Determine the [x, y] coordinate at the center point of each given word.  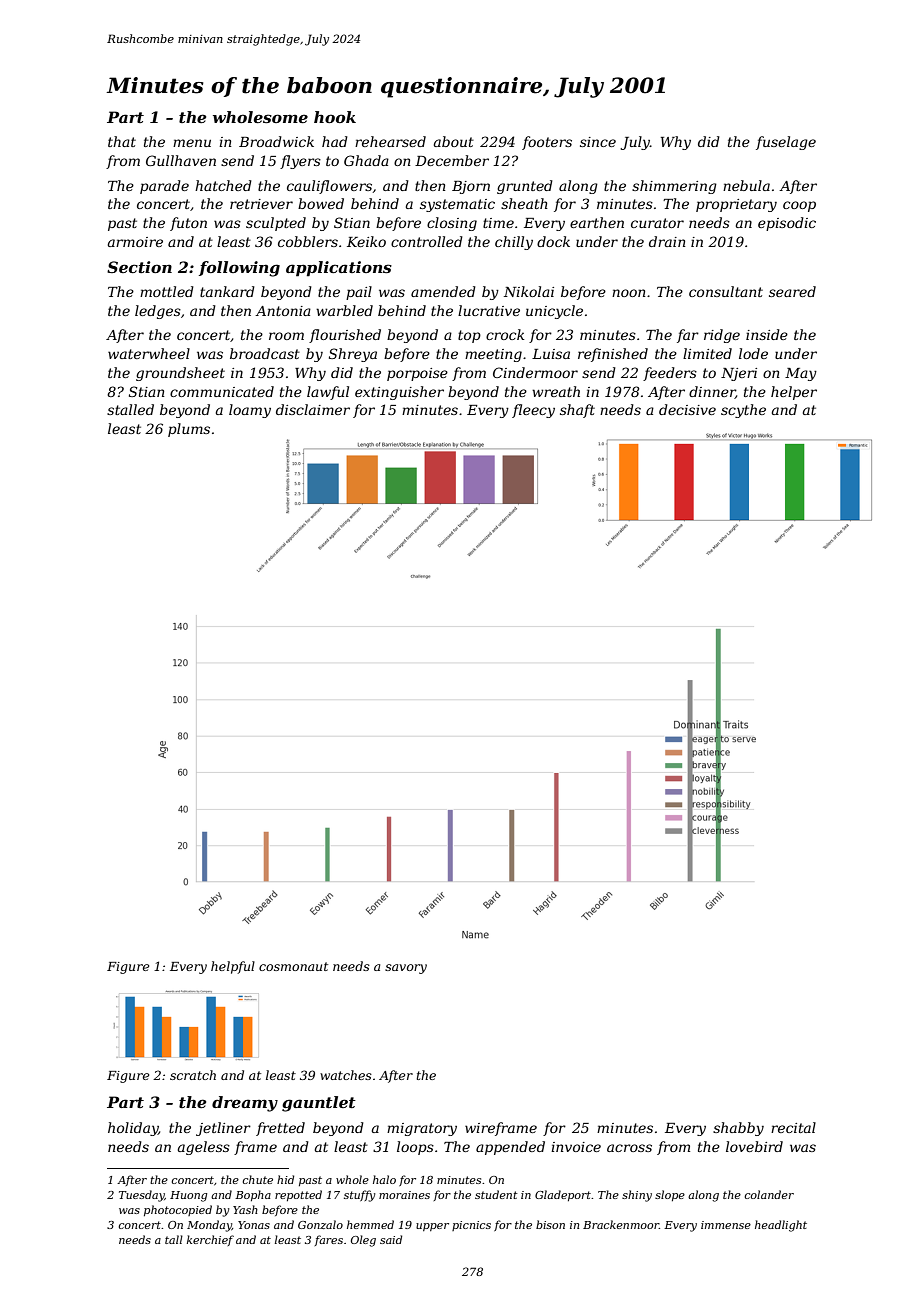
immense [726, 1225]
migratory [422, 1129]
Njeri [739, 374]
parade [164, 187]
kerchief [210, 1240]
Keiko [366, 241]
